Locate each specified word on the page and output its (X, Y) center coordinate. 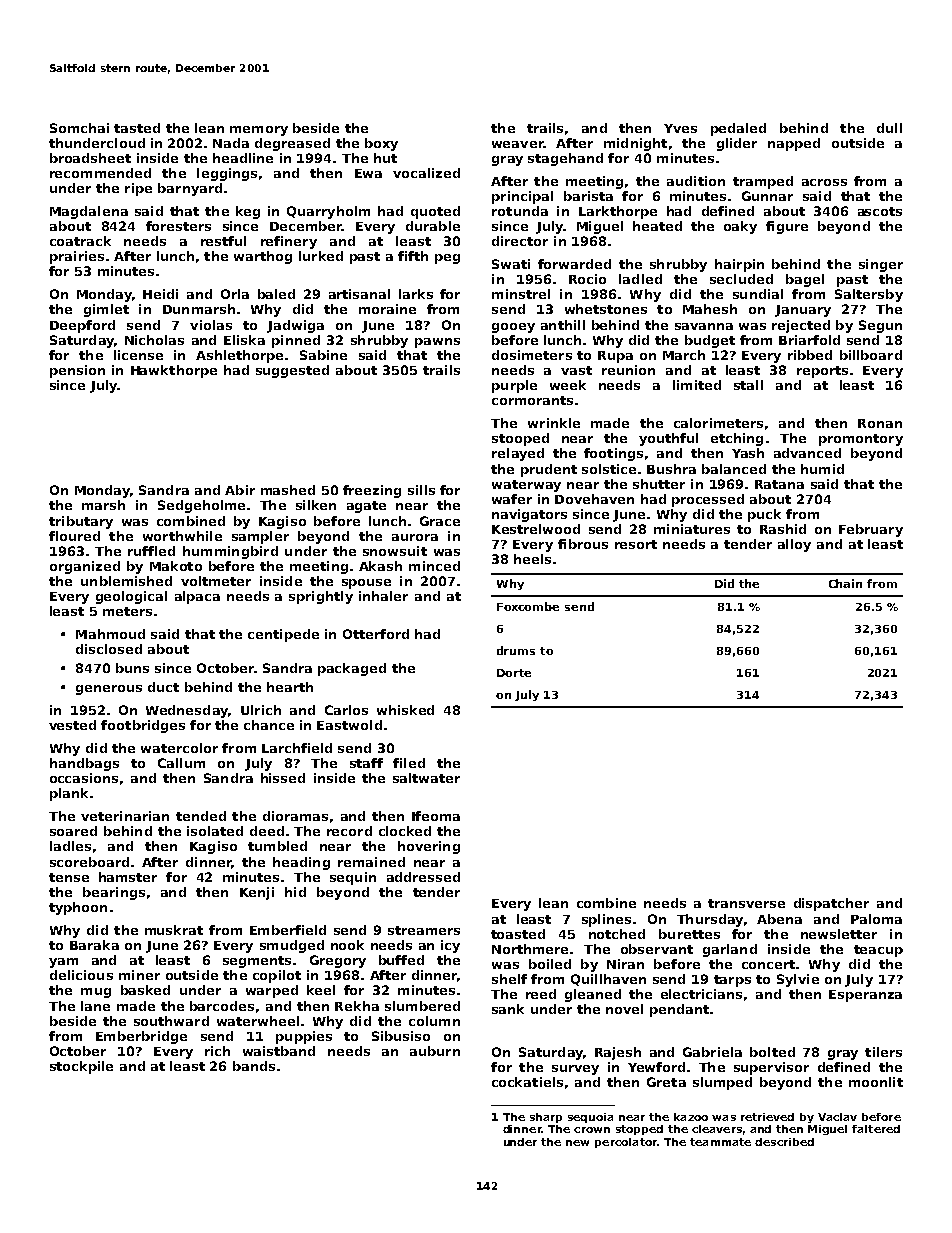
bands (254, 1066)
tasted (137, 128)
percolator (626, 1143)
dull (889, 128)
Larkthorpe (618, 212)
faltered (876, 1129)
